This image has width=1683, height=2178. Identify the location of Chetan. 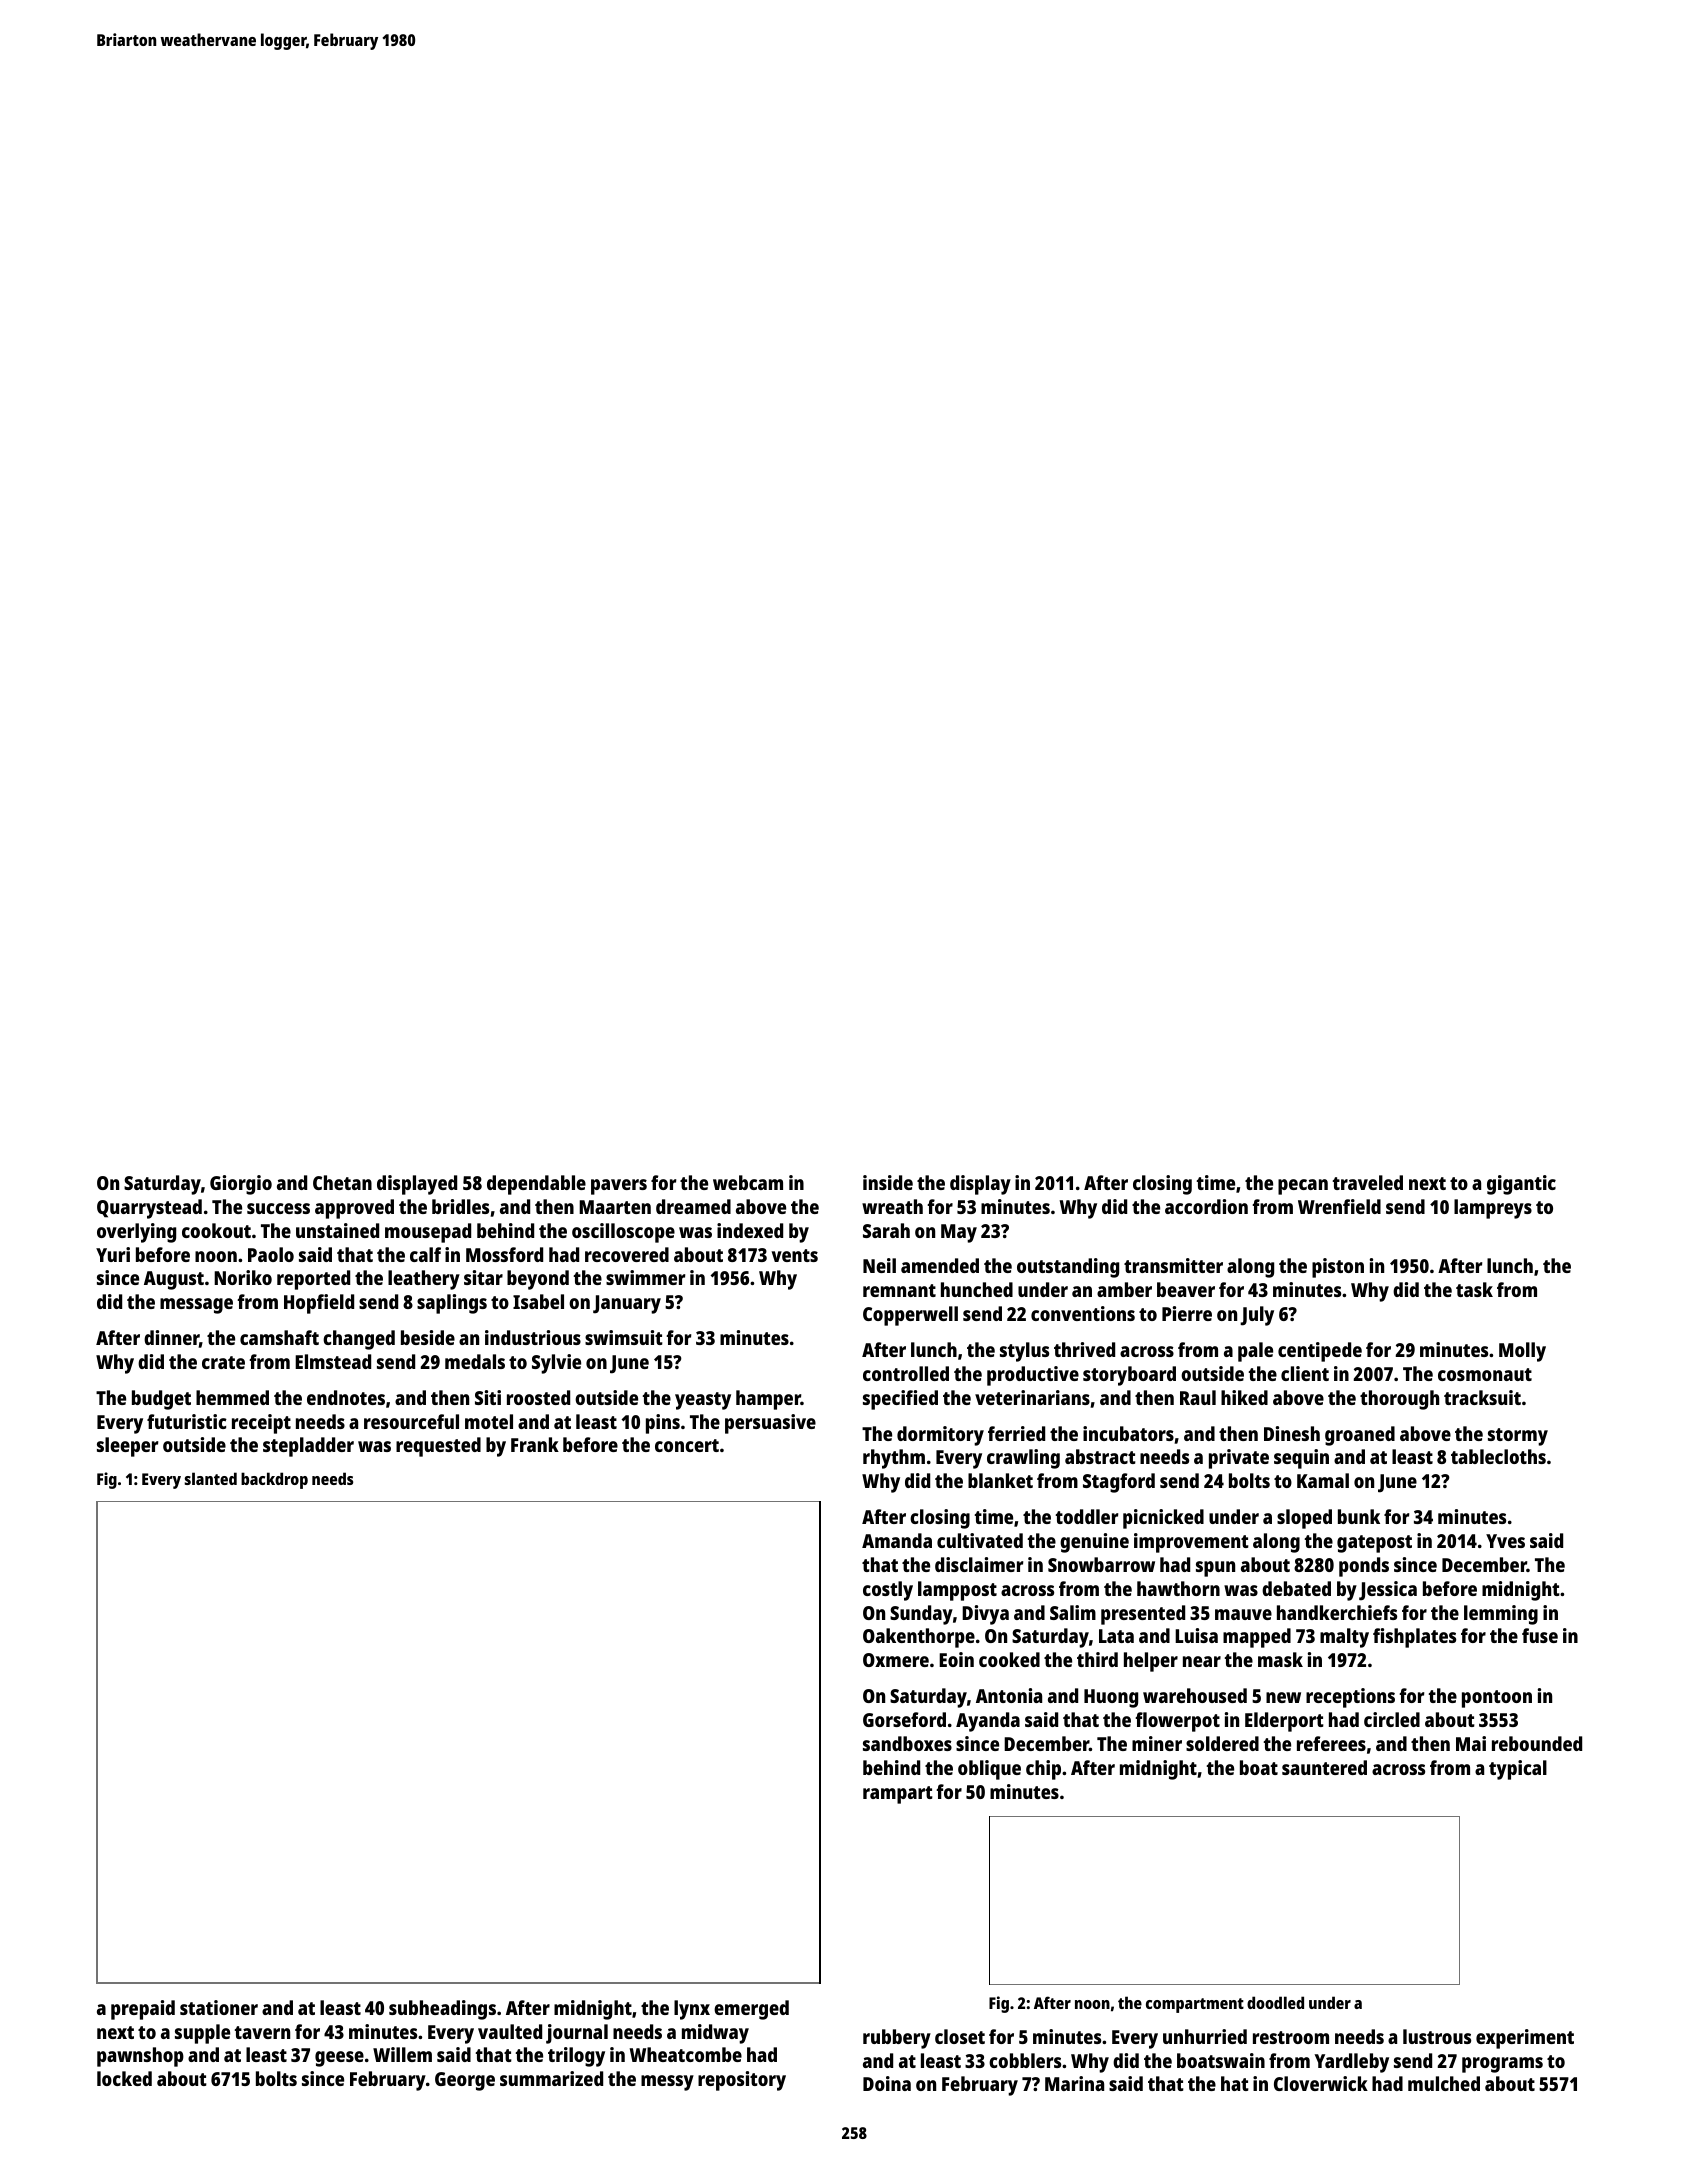
(342, 1182).
